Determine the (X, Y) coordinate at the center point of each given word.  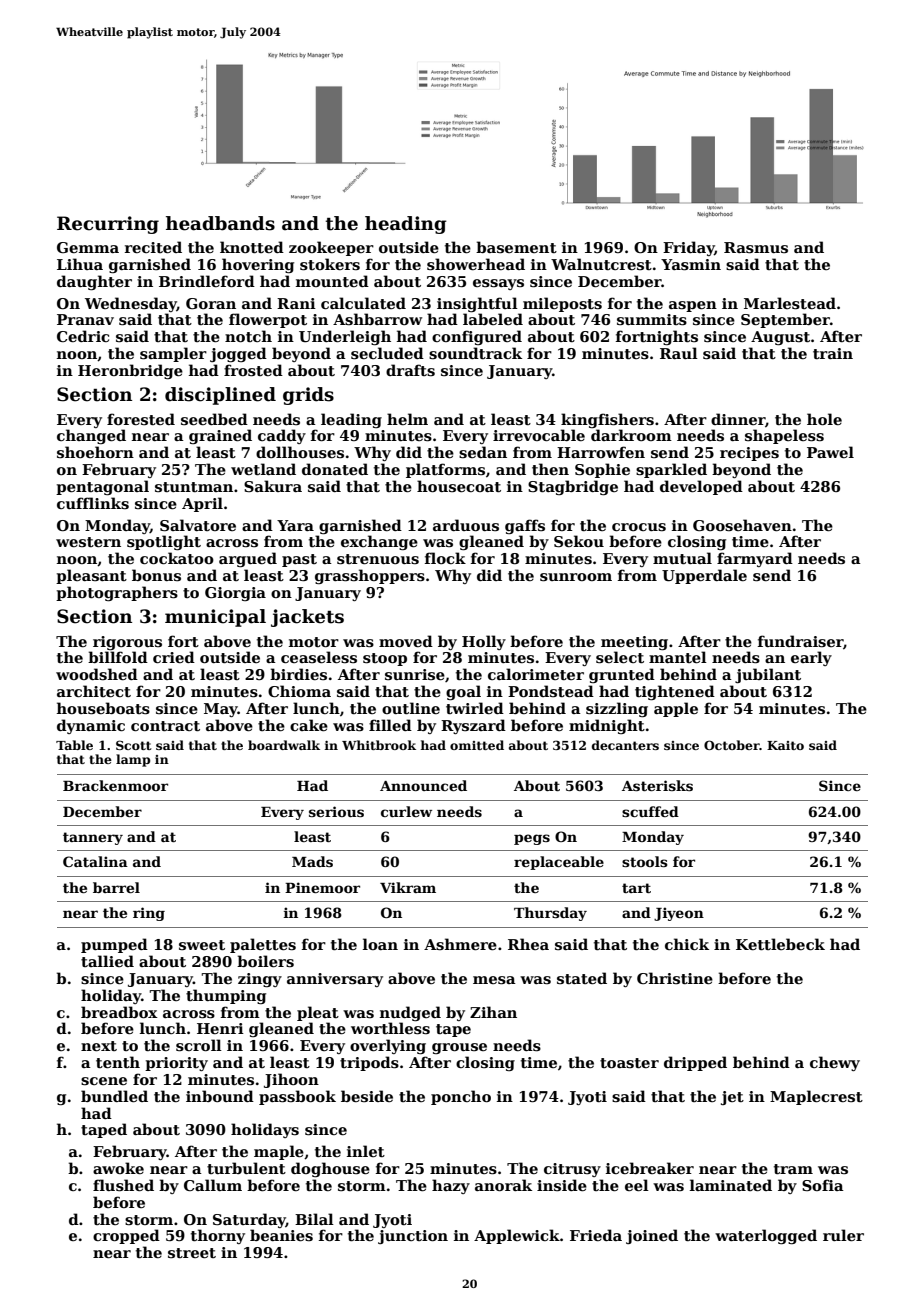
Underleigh (345, 337)
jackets (307, 618)
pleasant (91, 576)
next (99, 1046)
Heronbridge (130, 371)
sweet (202, 945)
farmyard (755, 559)
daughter (94, 282)
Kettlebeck (780, 944)
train (833, 353)
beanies (281, 1235)
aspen (693, 306)
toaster (629, 1063)
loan (380, 944)
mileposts (562, 304)
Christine (675, 978)
